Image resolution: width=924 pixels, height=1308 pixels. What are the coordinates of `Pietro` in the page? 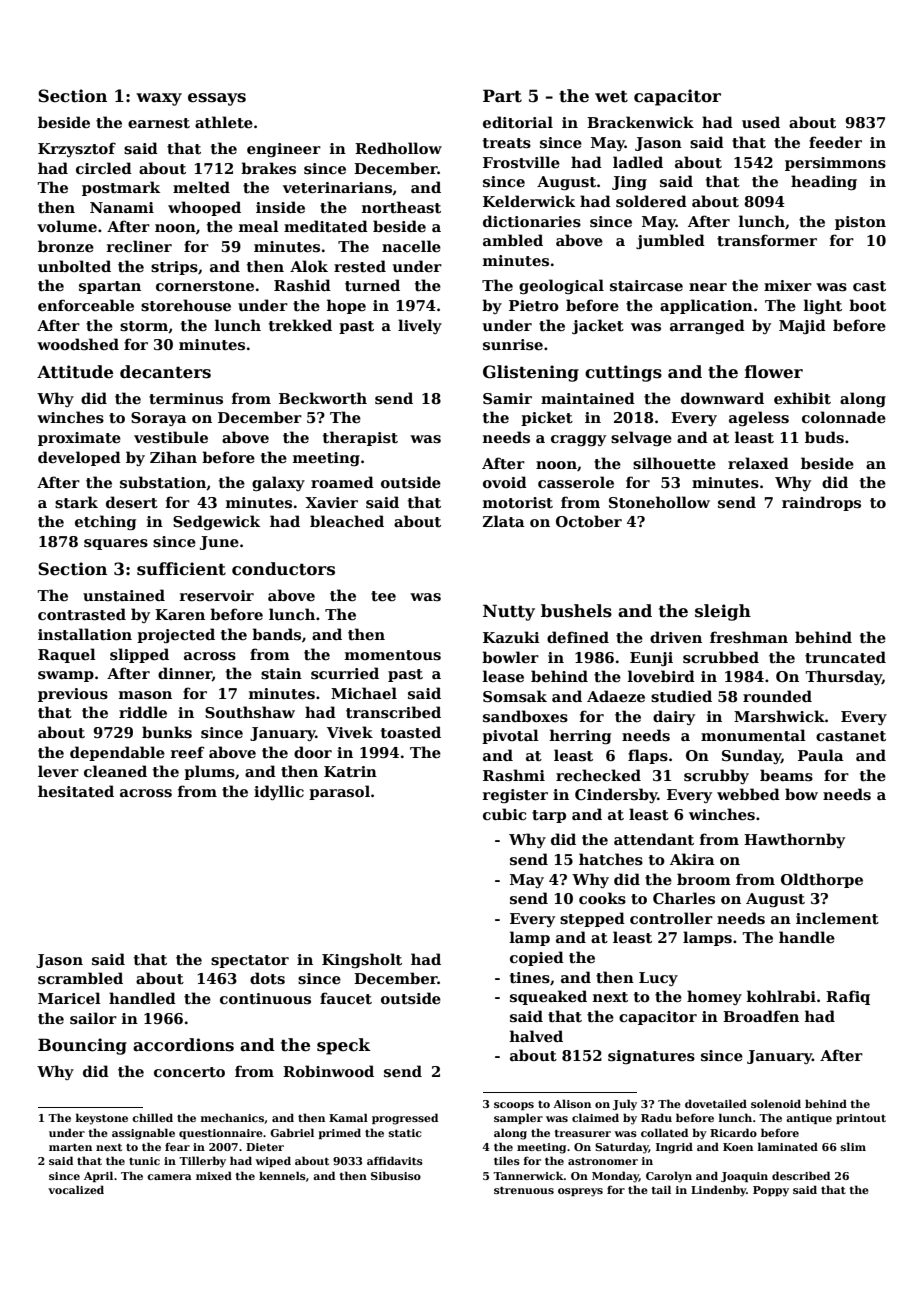 It's located at (534, 305).
